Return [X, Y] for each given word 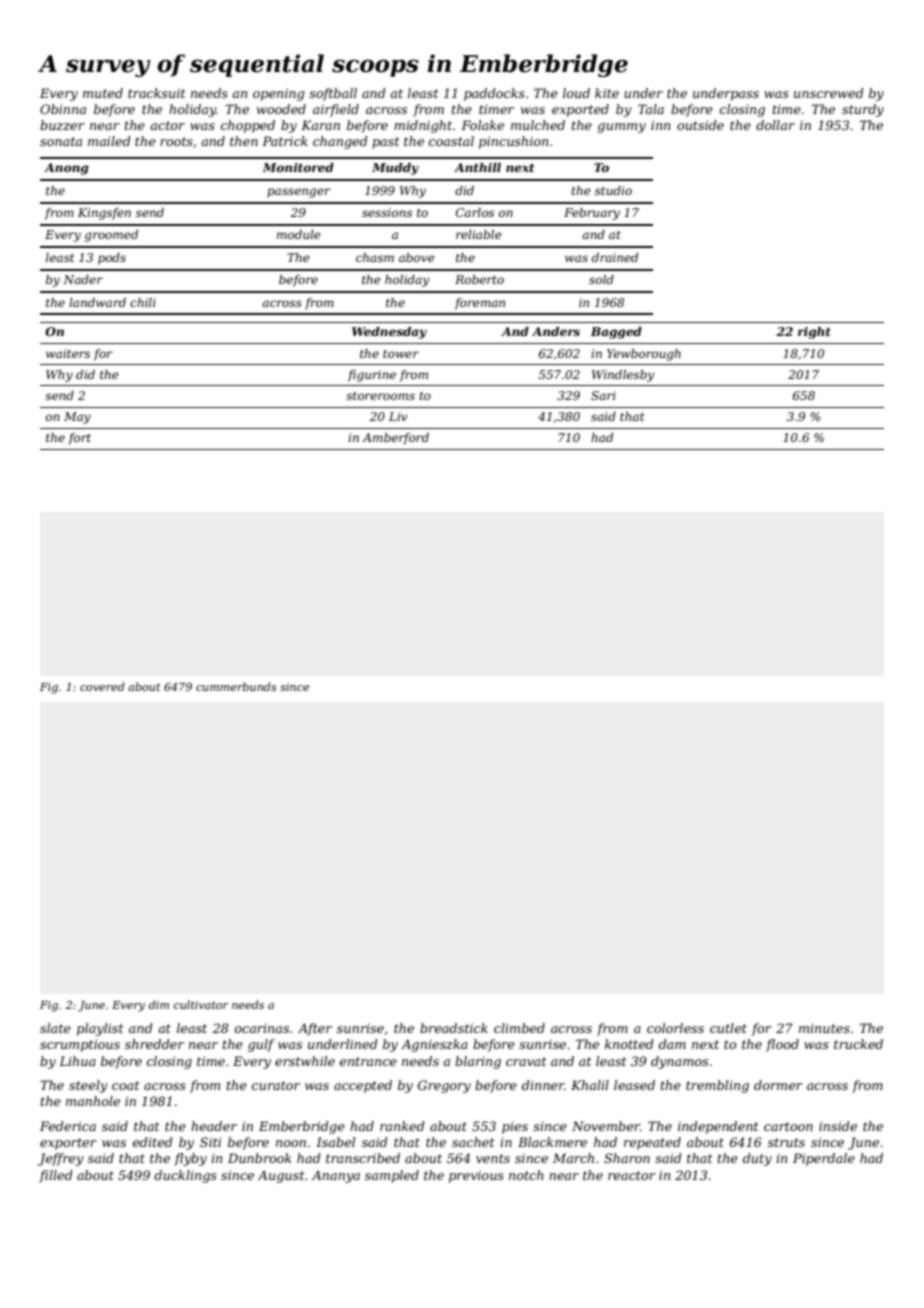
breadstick [454, 1028]
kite [607, 93]
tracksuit [157, 93]
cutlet [728, 1028]
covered [102, 686]
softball [333, 94]
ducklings [185, 1176]
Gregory [444, 1086]
